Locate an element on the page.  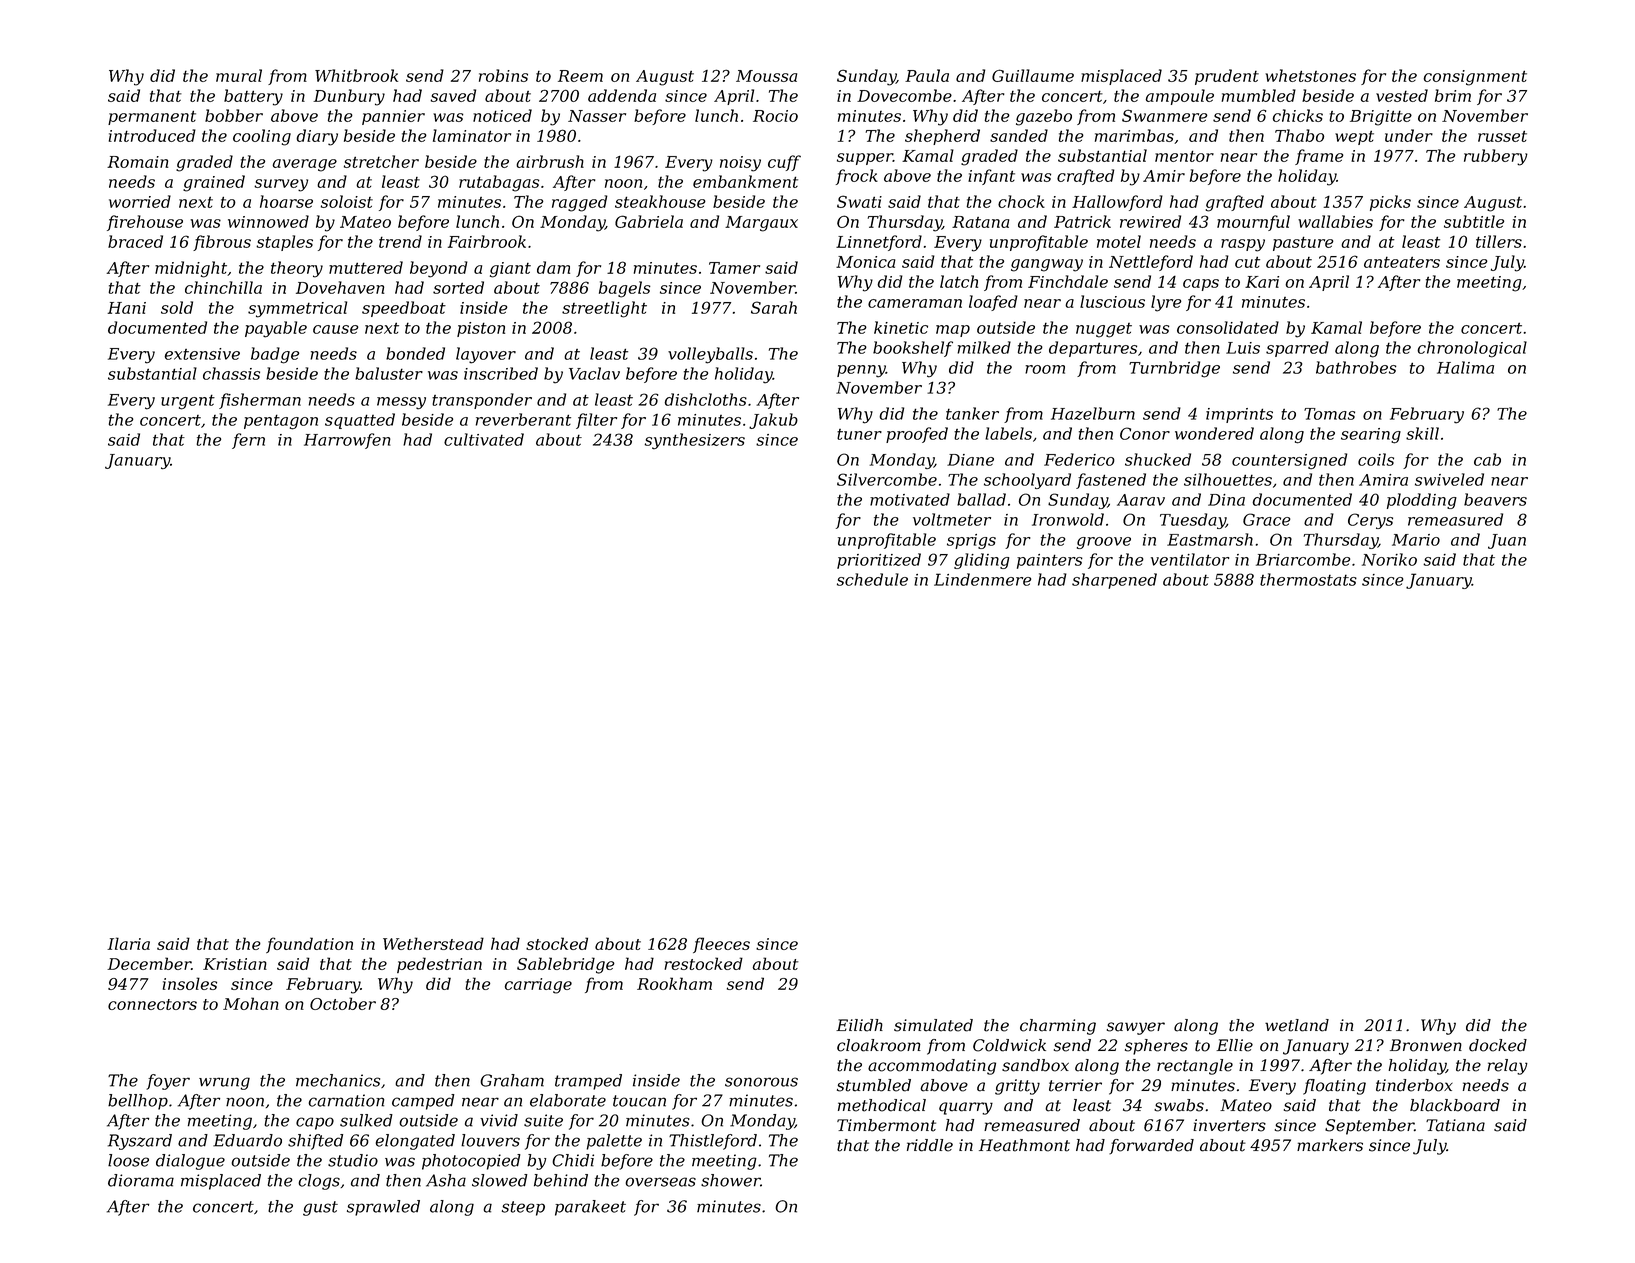
rewired is located at coordinates (1150, 221).
